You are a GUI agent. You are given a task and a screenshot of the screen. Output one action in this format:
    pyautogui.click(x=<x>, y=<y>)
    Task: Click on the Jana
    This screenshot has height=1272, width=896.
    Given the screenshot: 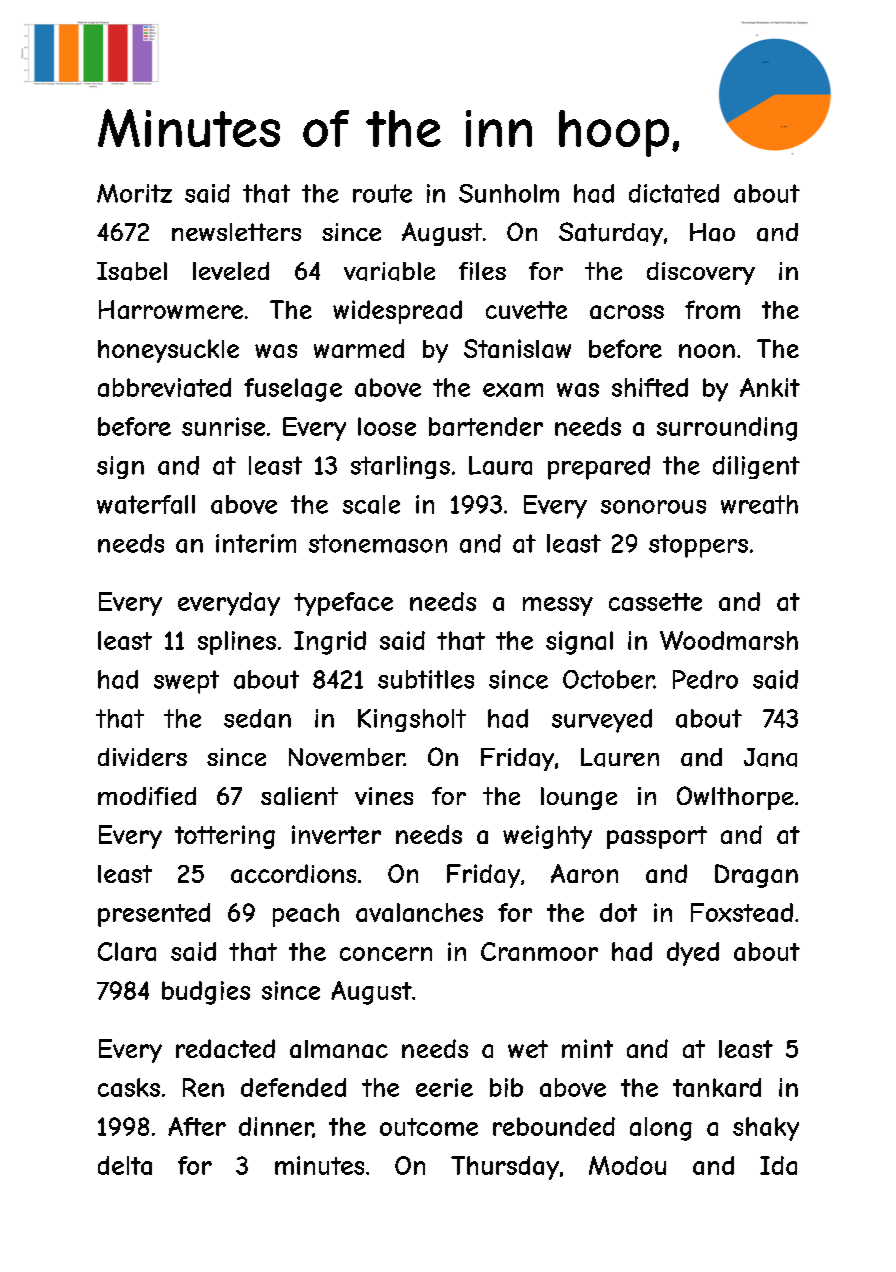 What is the action you would take?
    pyautogui.click(x=770, y=757)
